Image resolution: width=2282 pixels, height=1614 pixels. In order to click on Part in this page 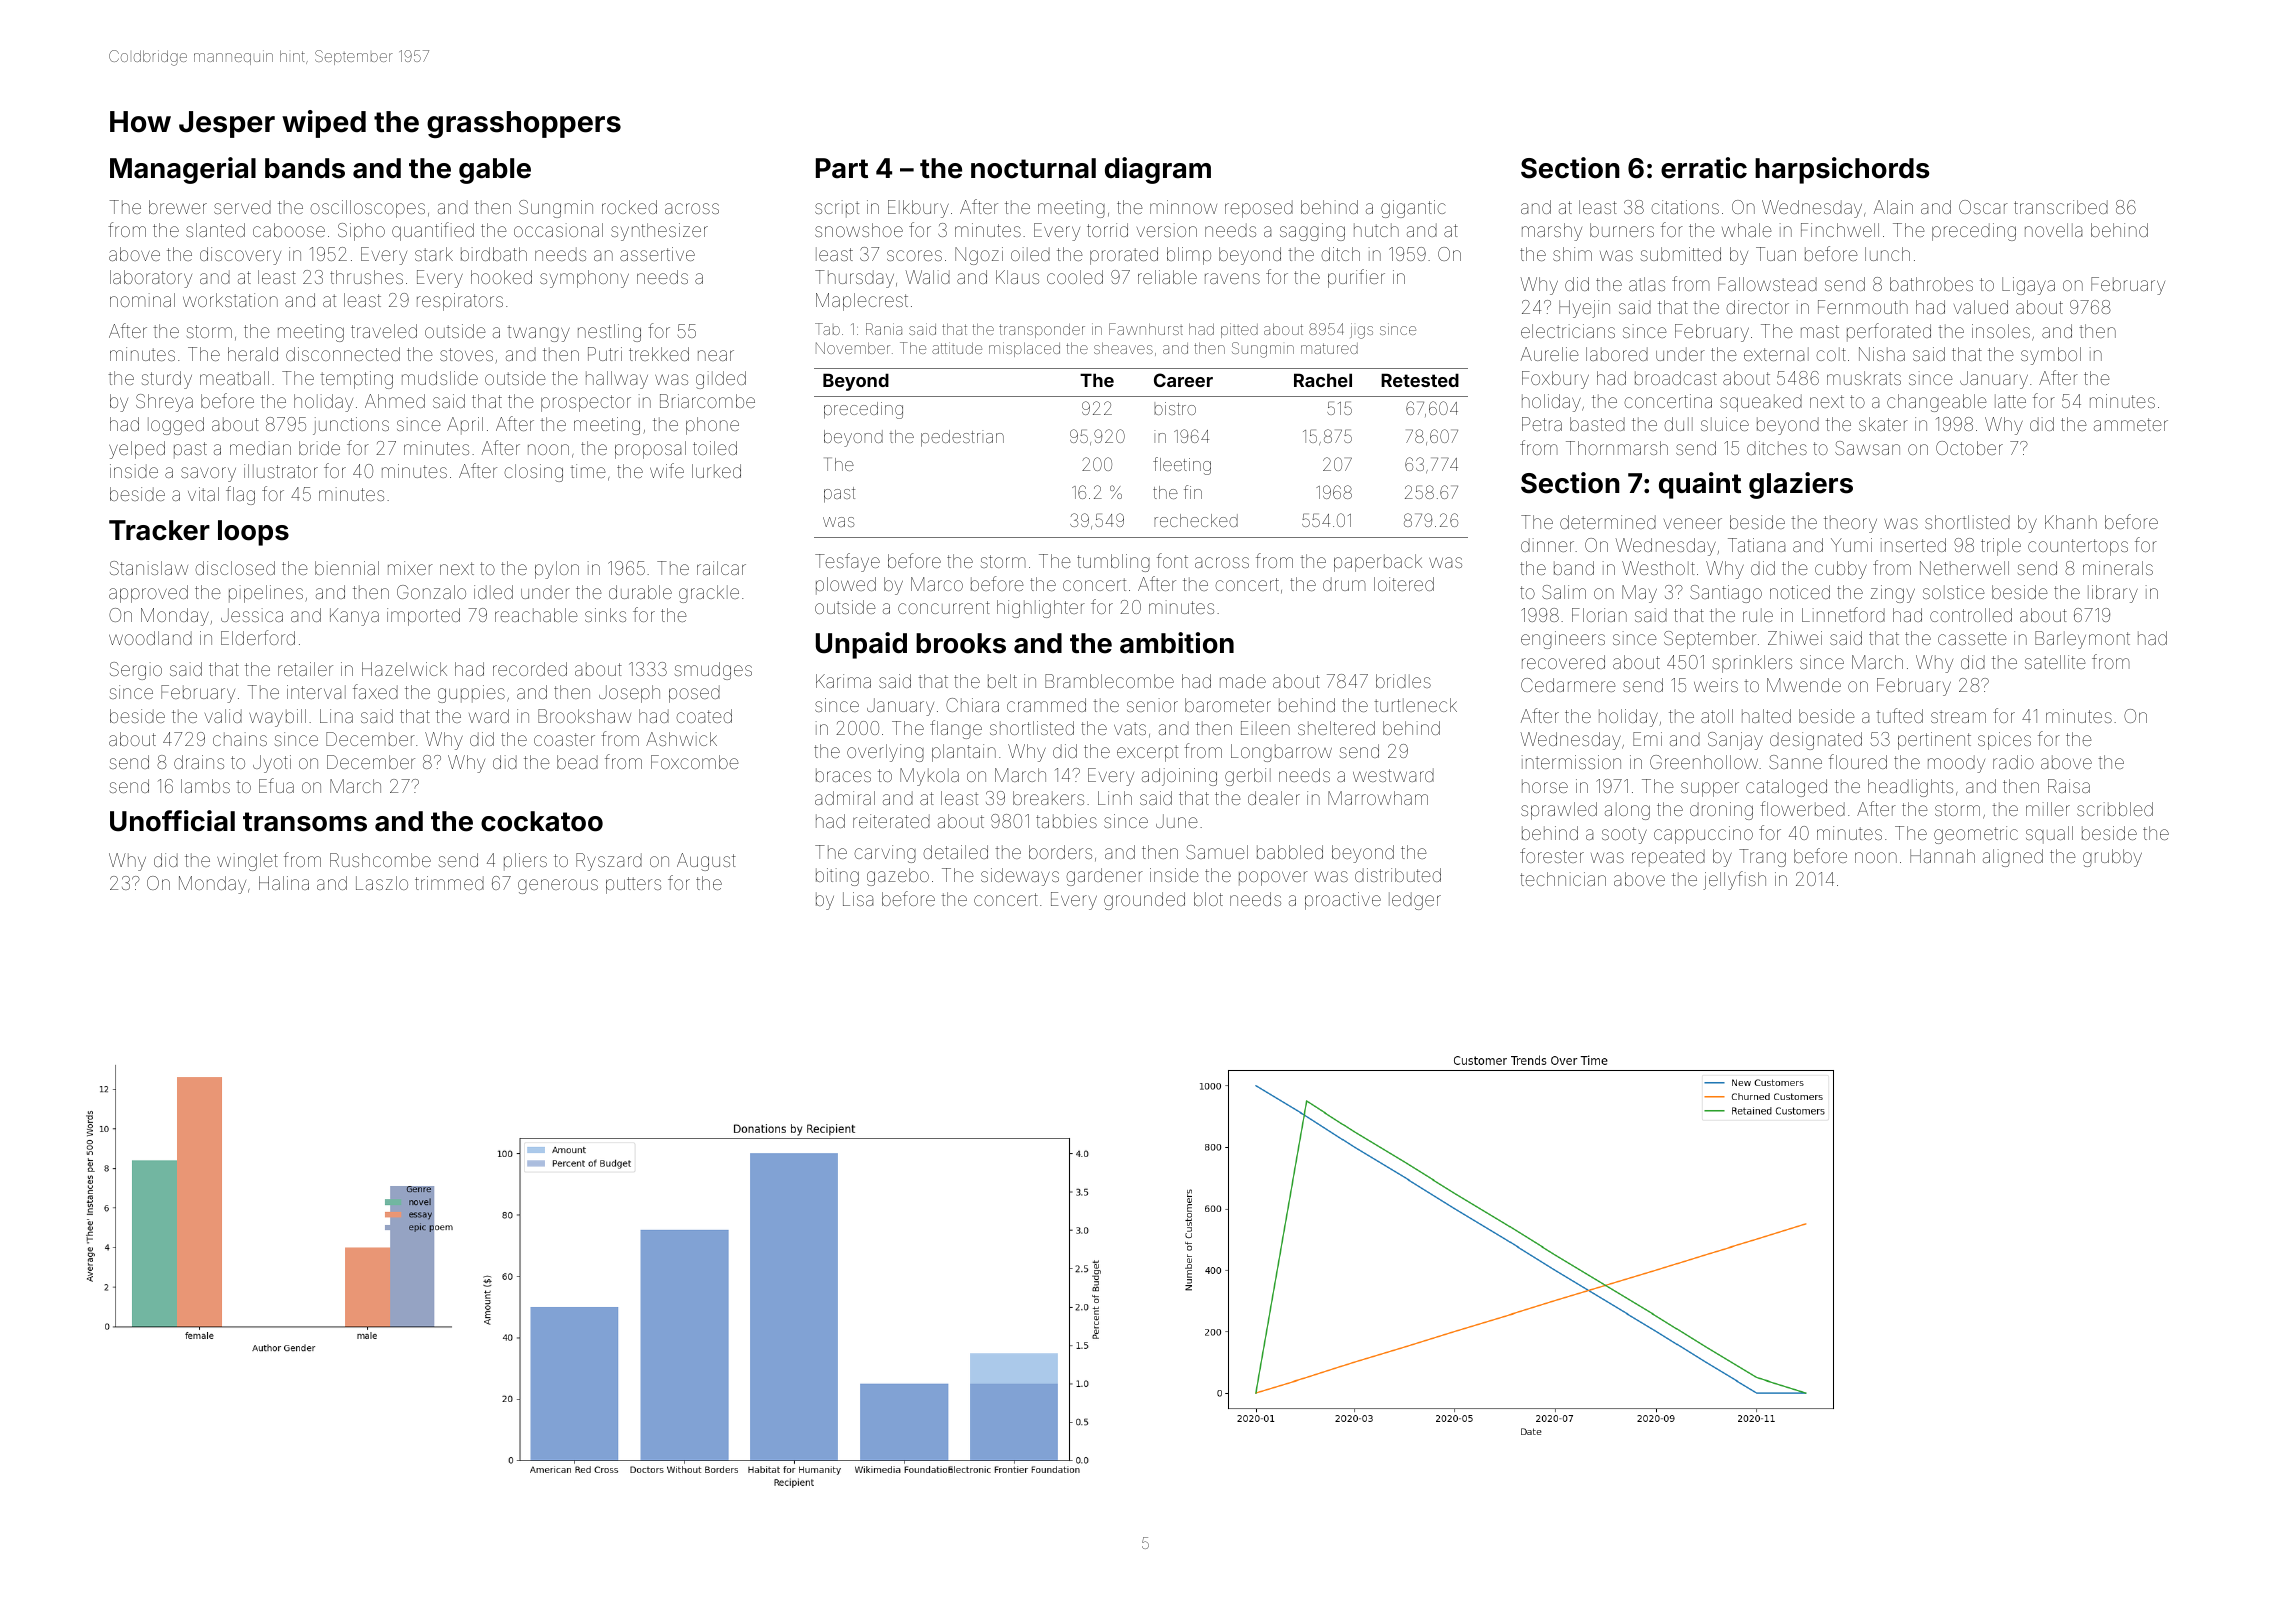, I will do `click(842, 168)`.
